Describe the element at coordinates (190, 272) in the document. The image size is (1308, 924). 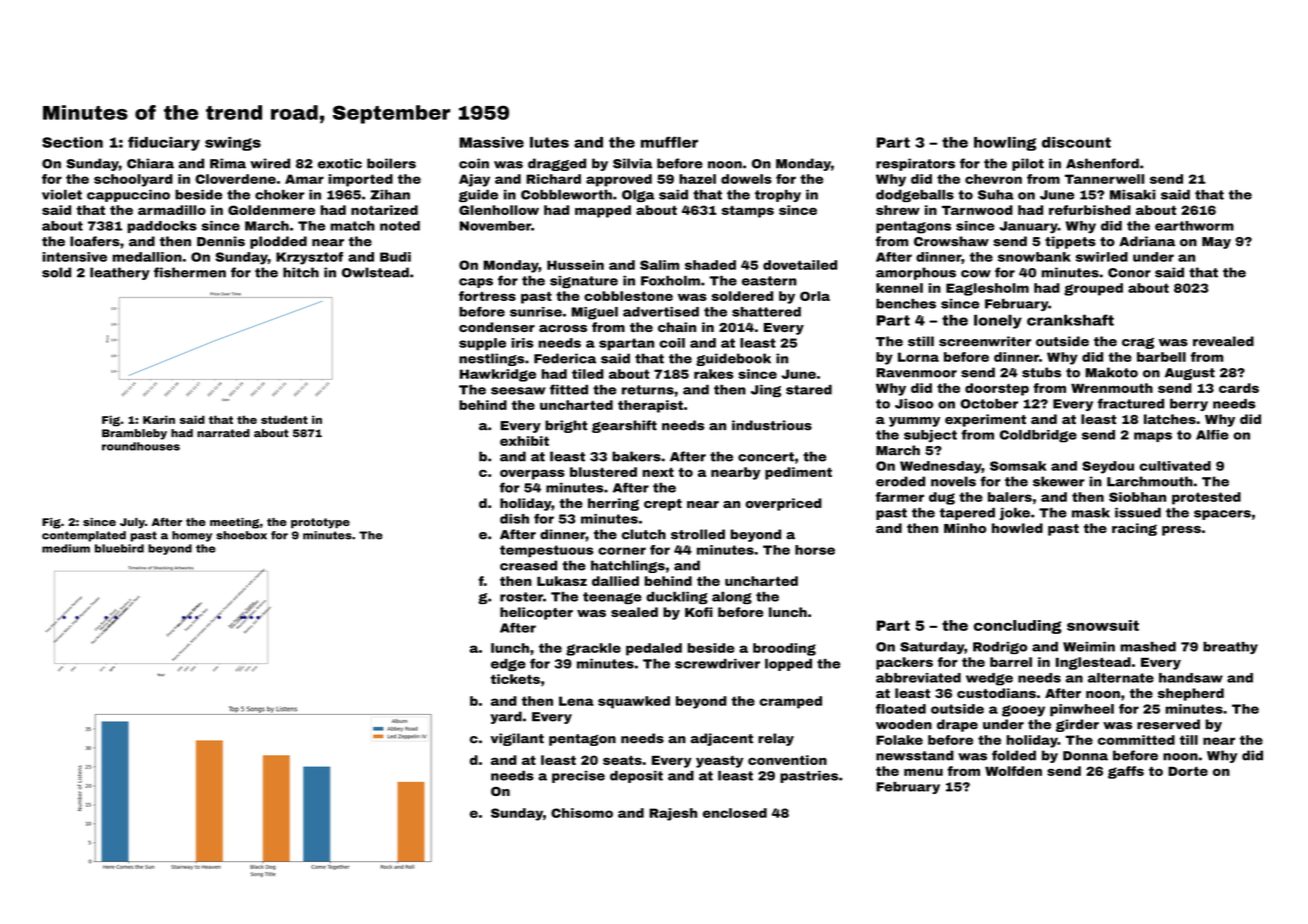
I see `fishermen` at that location.
